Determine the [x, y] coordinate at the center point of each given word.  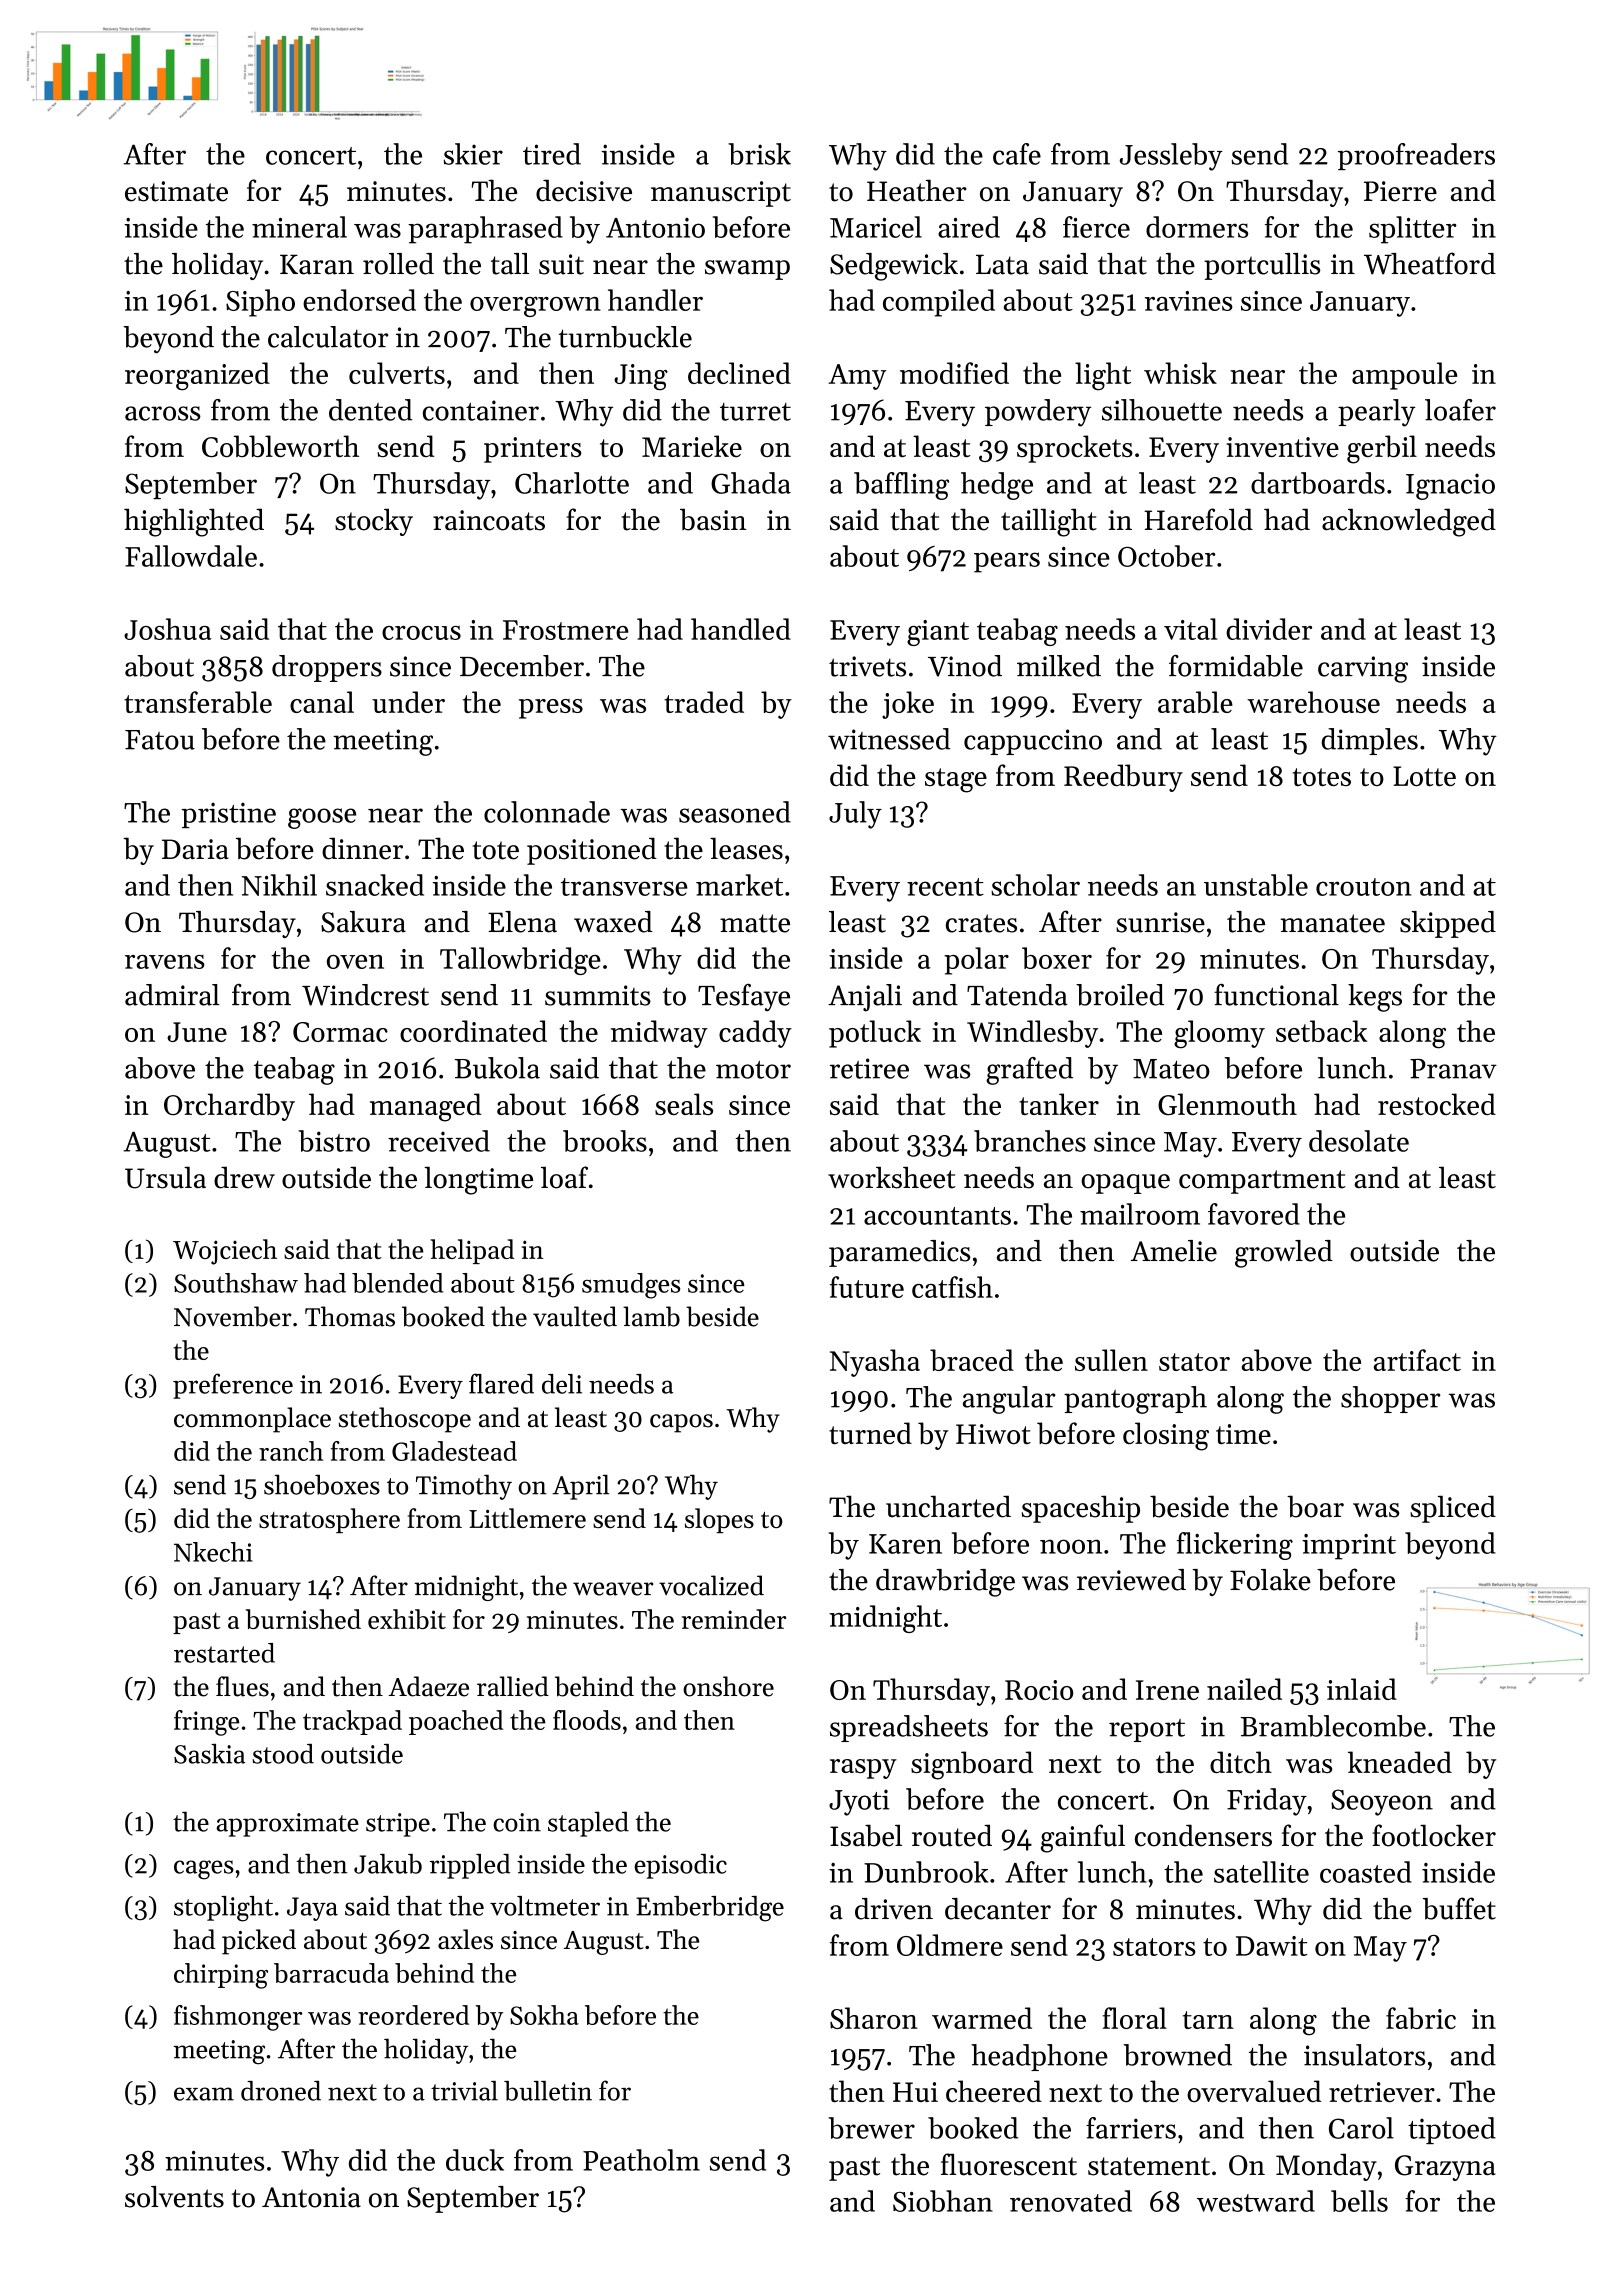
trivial [464, 2091]
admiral [172, 995]
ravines [1189, 301]
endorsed [359, 300]
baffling [901, 486]
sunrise [1160, 922]
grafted [1029, 1071]
